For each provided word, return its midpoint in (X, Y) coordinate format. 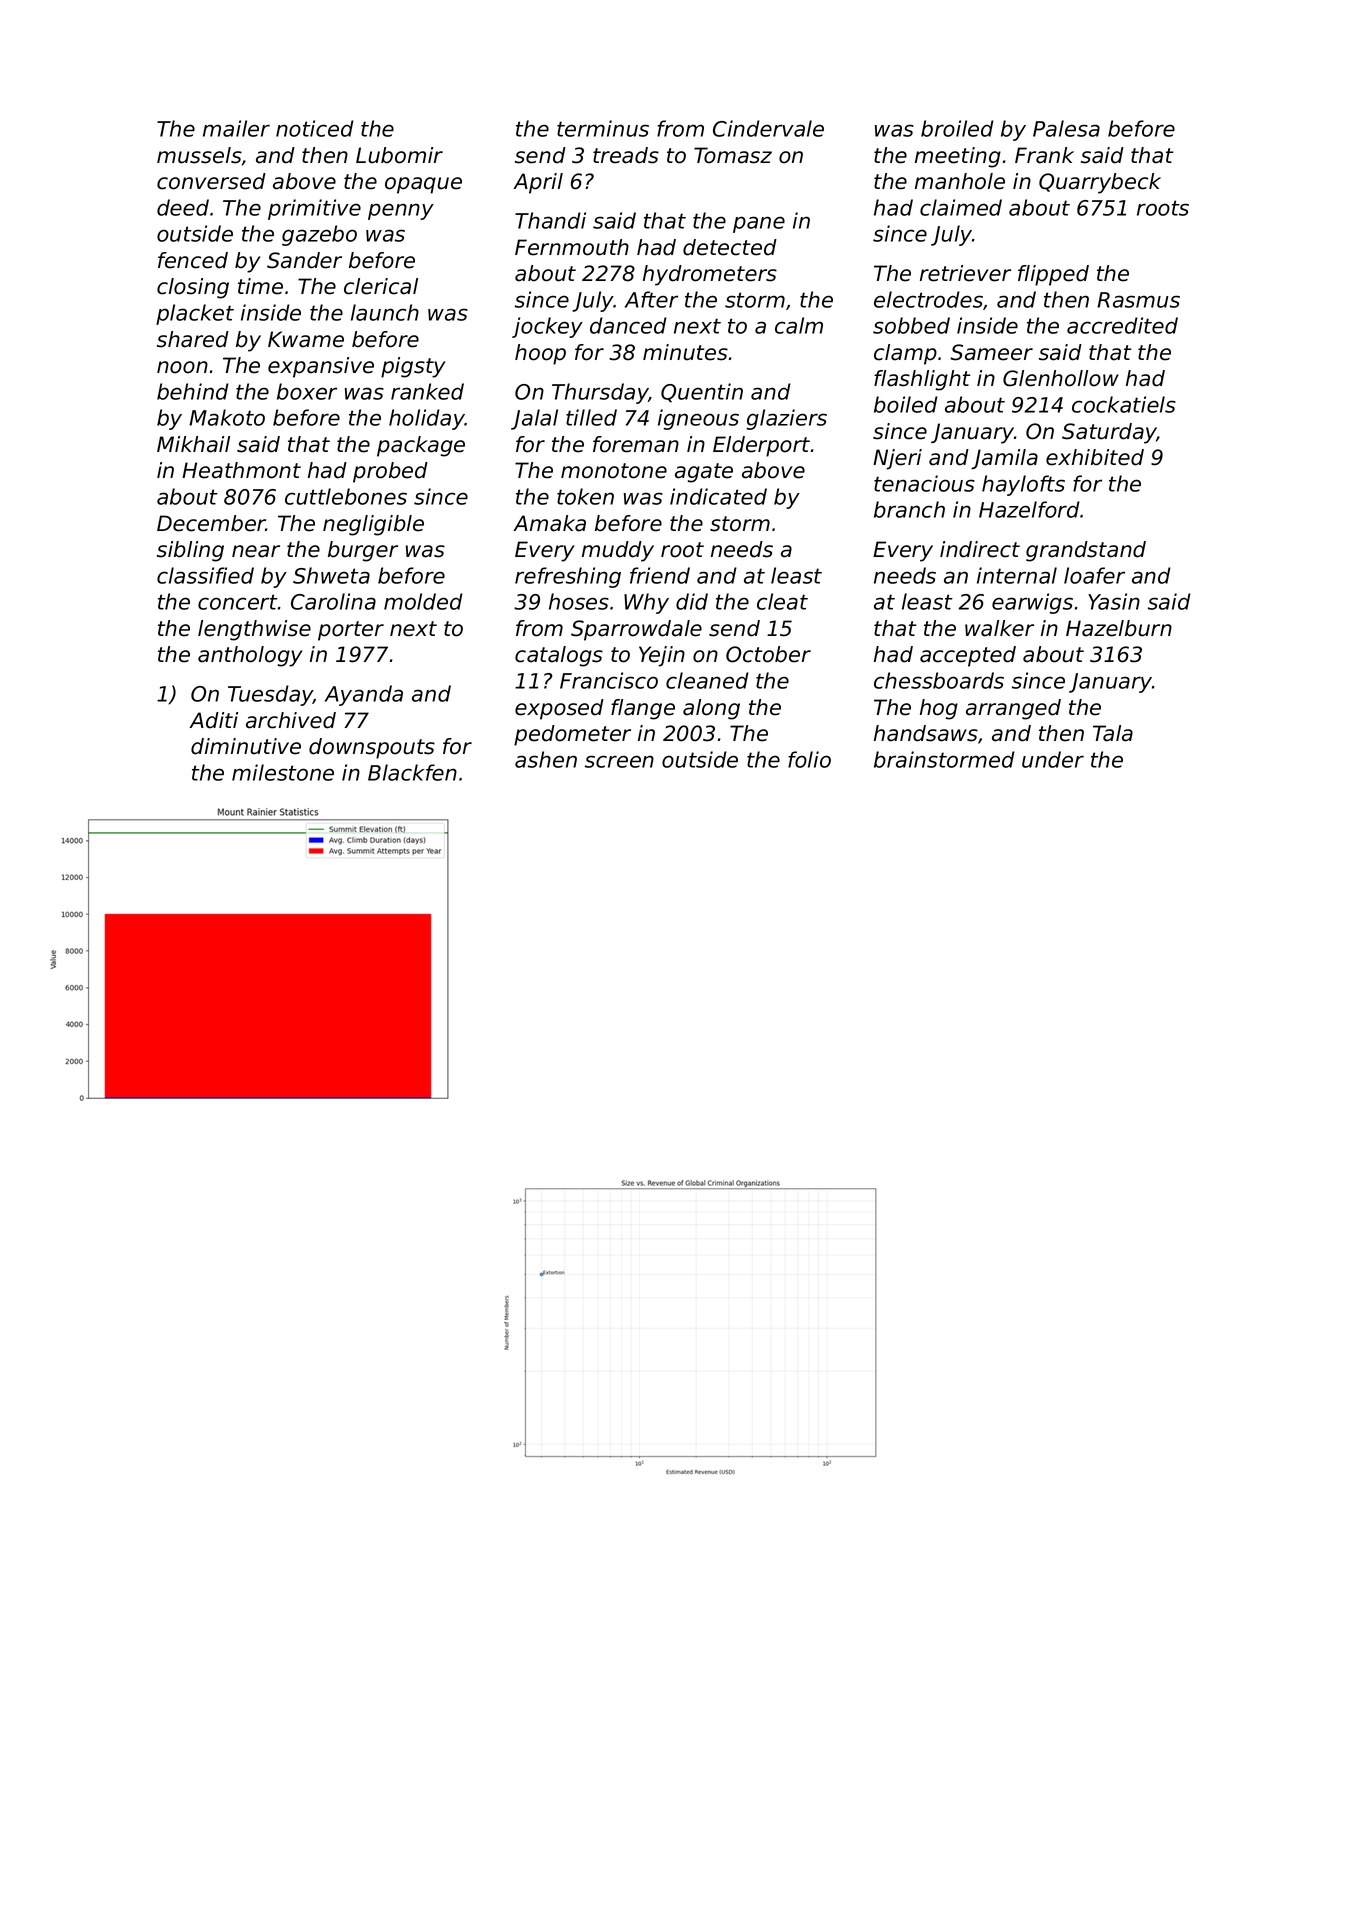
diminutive (246, 746)
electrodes (928, 299)
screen (619, 761)
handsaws (926, 733)
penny (401, 211)
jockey (547, 327)
